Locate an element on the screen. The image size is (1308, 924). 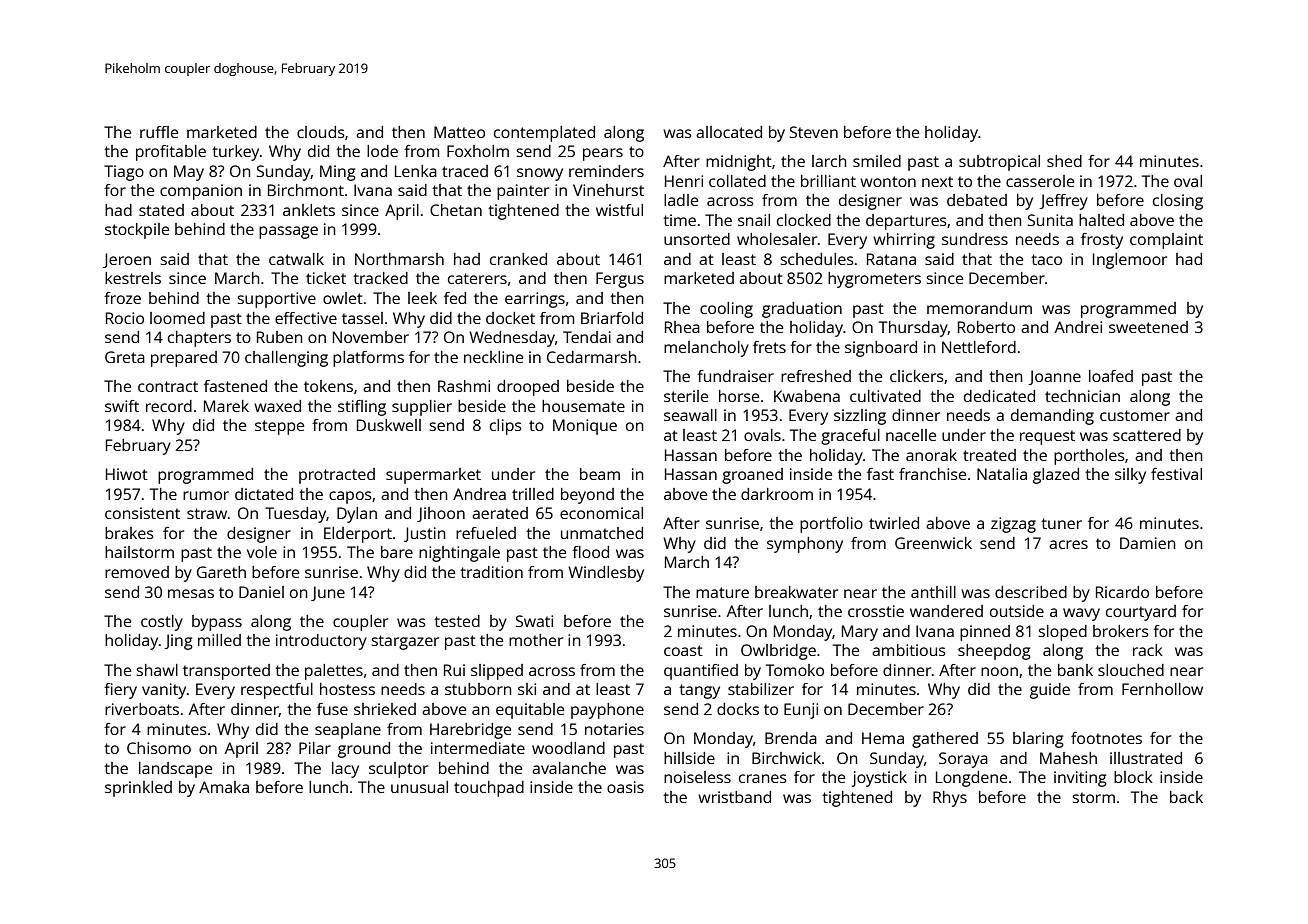
darkroom is located at coordinates (777, 494).
